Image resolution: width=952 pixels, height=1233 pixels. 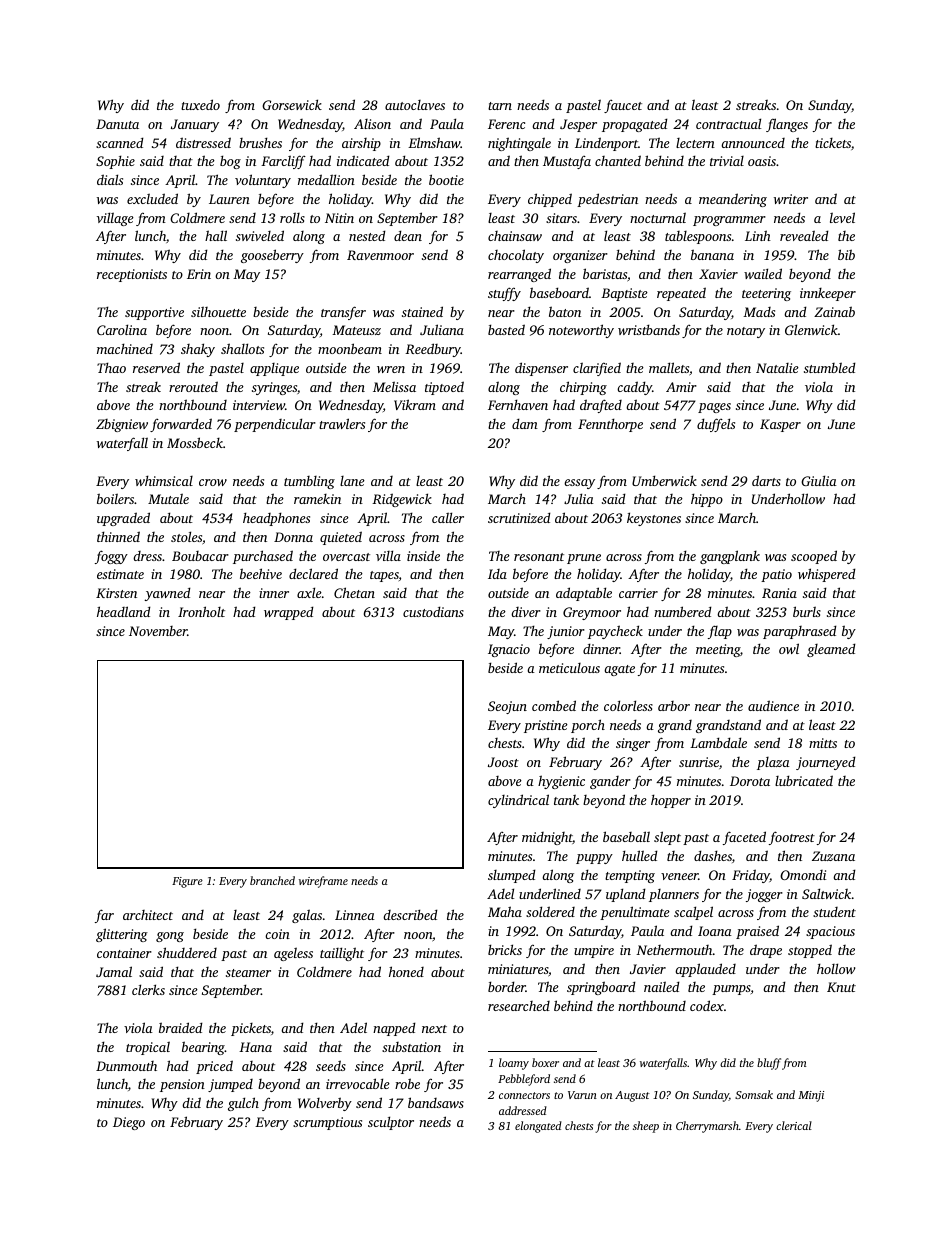 What do you see at coordinates (229, 199) in the document?
I see `Lauren` at bounding box center [229, 199].
